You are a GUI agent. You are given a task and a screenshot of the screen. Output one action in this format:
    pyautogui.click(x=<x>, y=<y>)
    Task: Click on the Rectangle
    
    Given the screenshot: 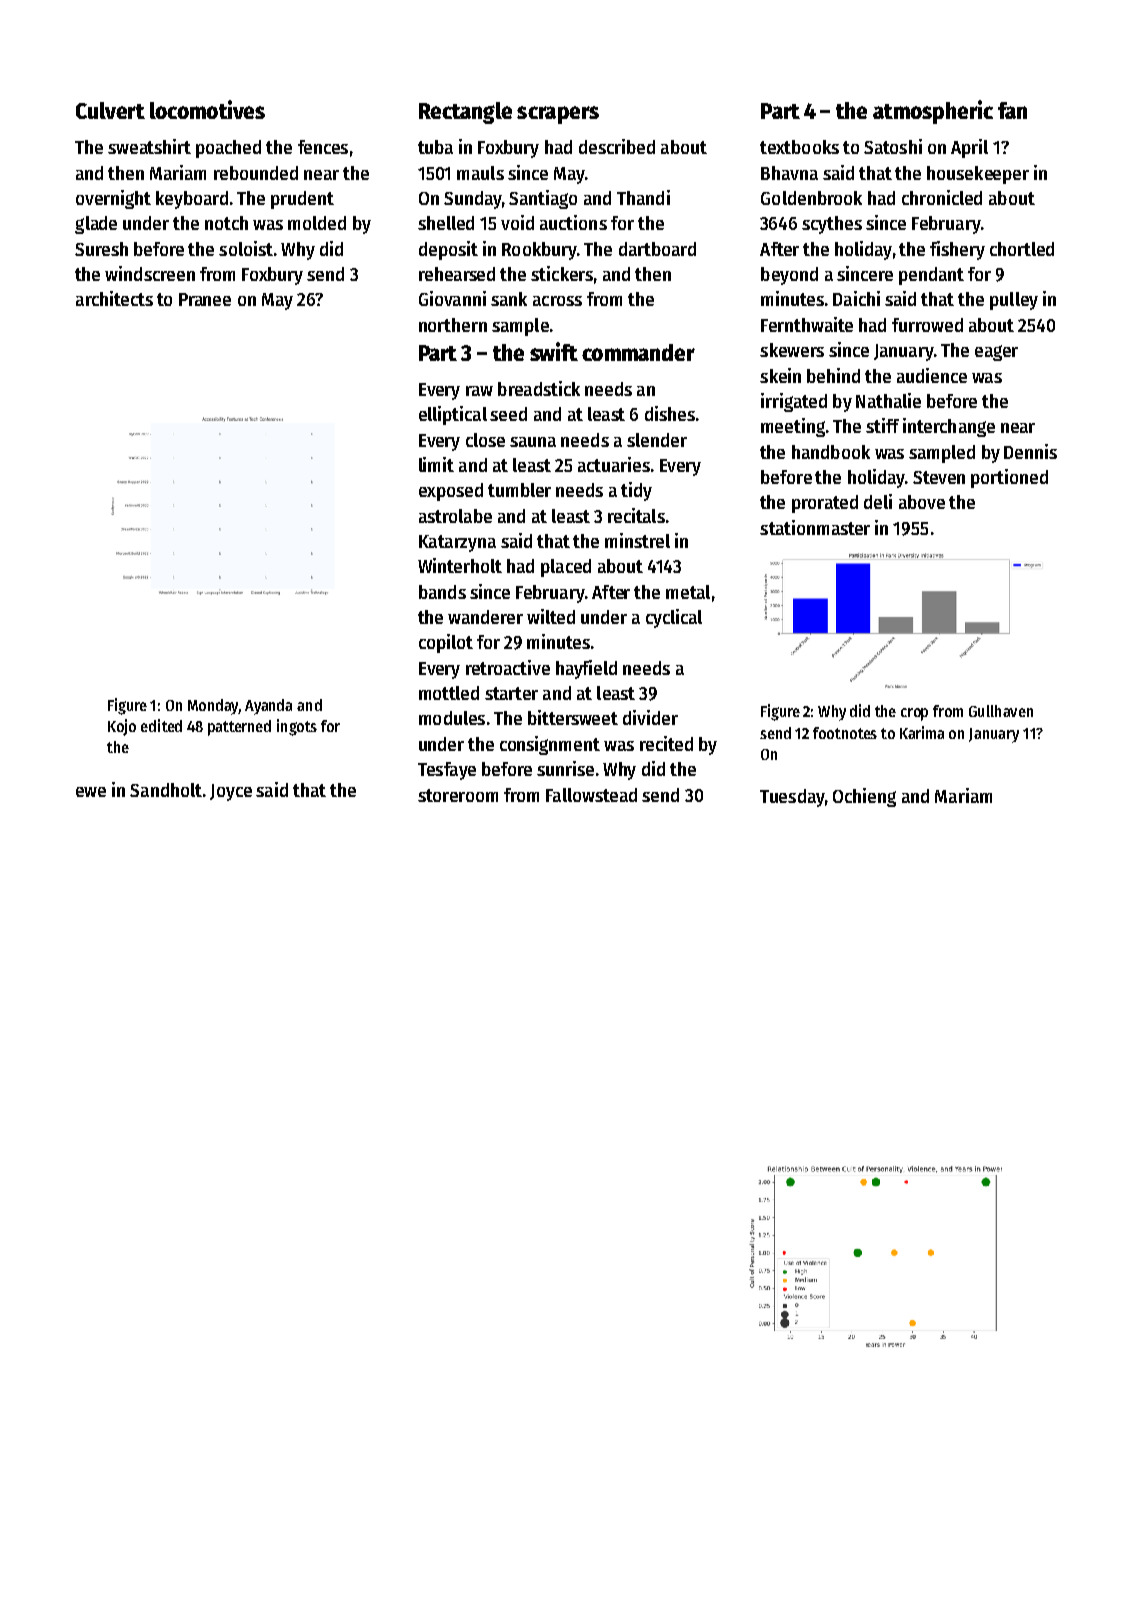 What is the action you would take?
    pyautogui.click(x=465, y=113)
